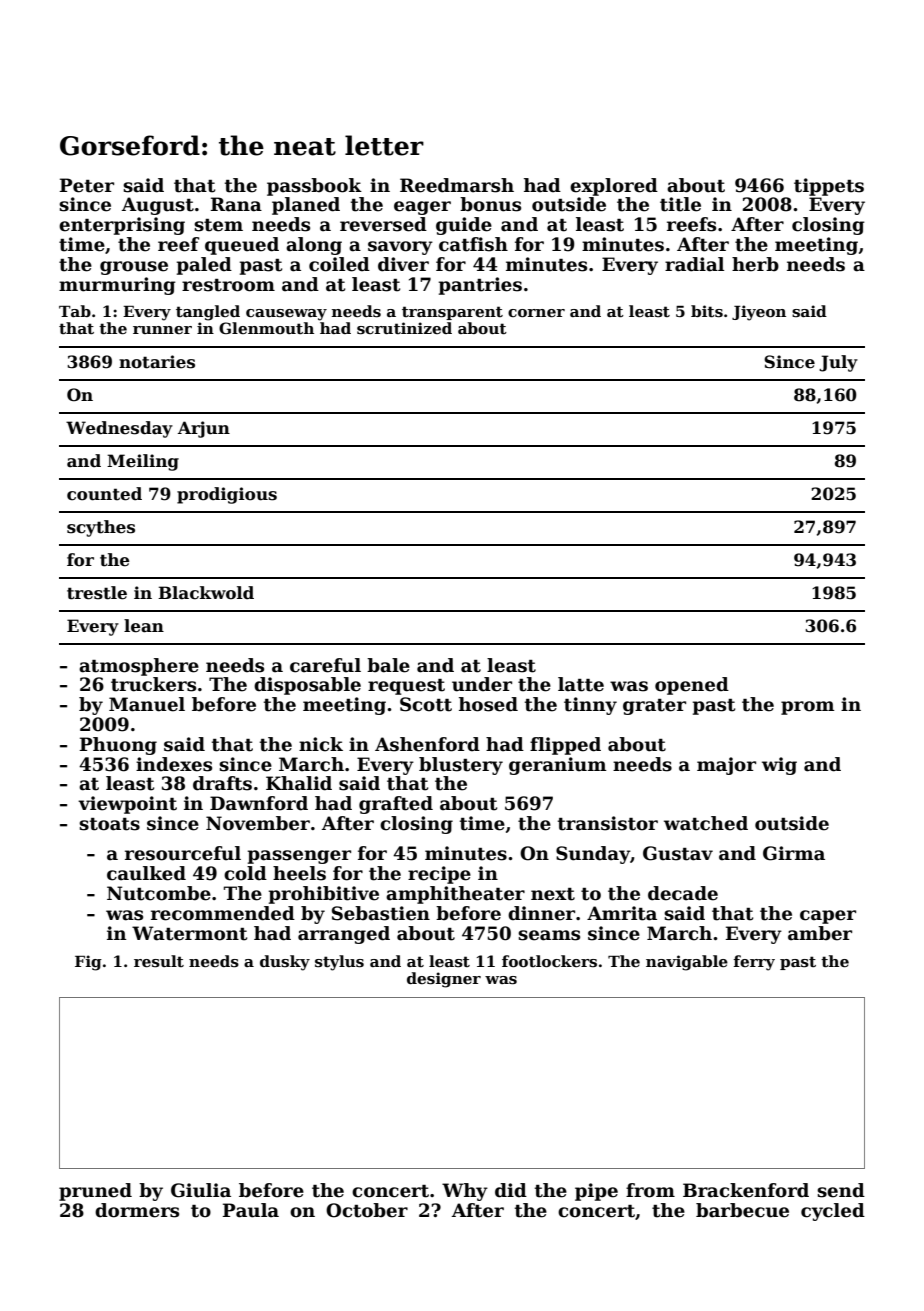  What do you see at coordinates (388, 665) in the screenshot?
I see `bale` at bounding box center [388, 665].
